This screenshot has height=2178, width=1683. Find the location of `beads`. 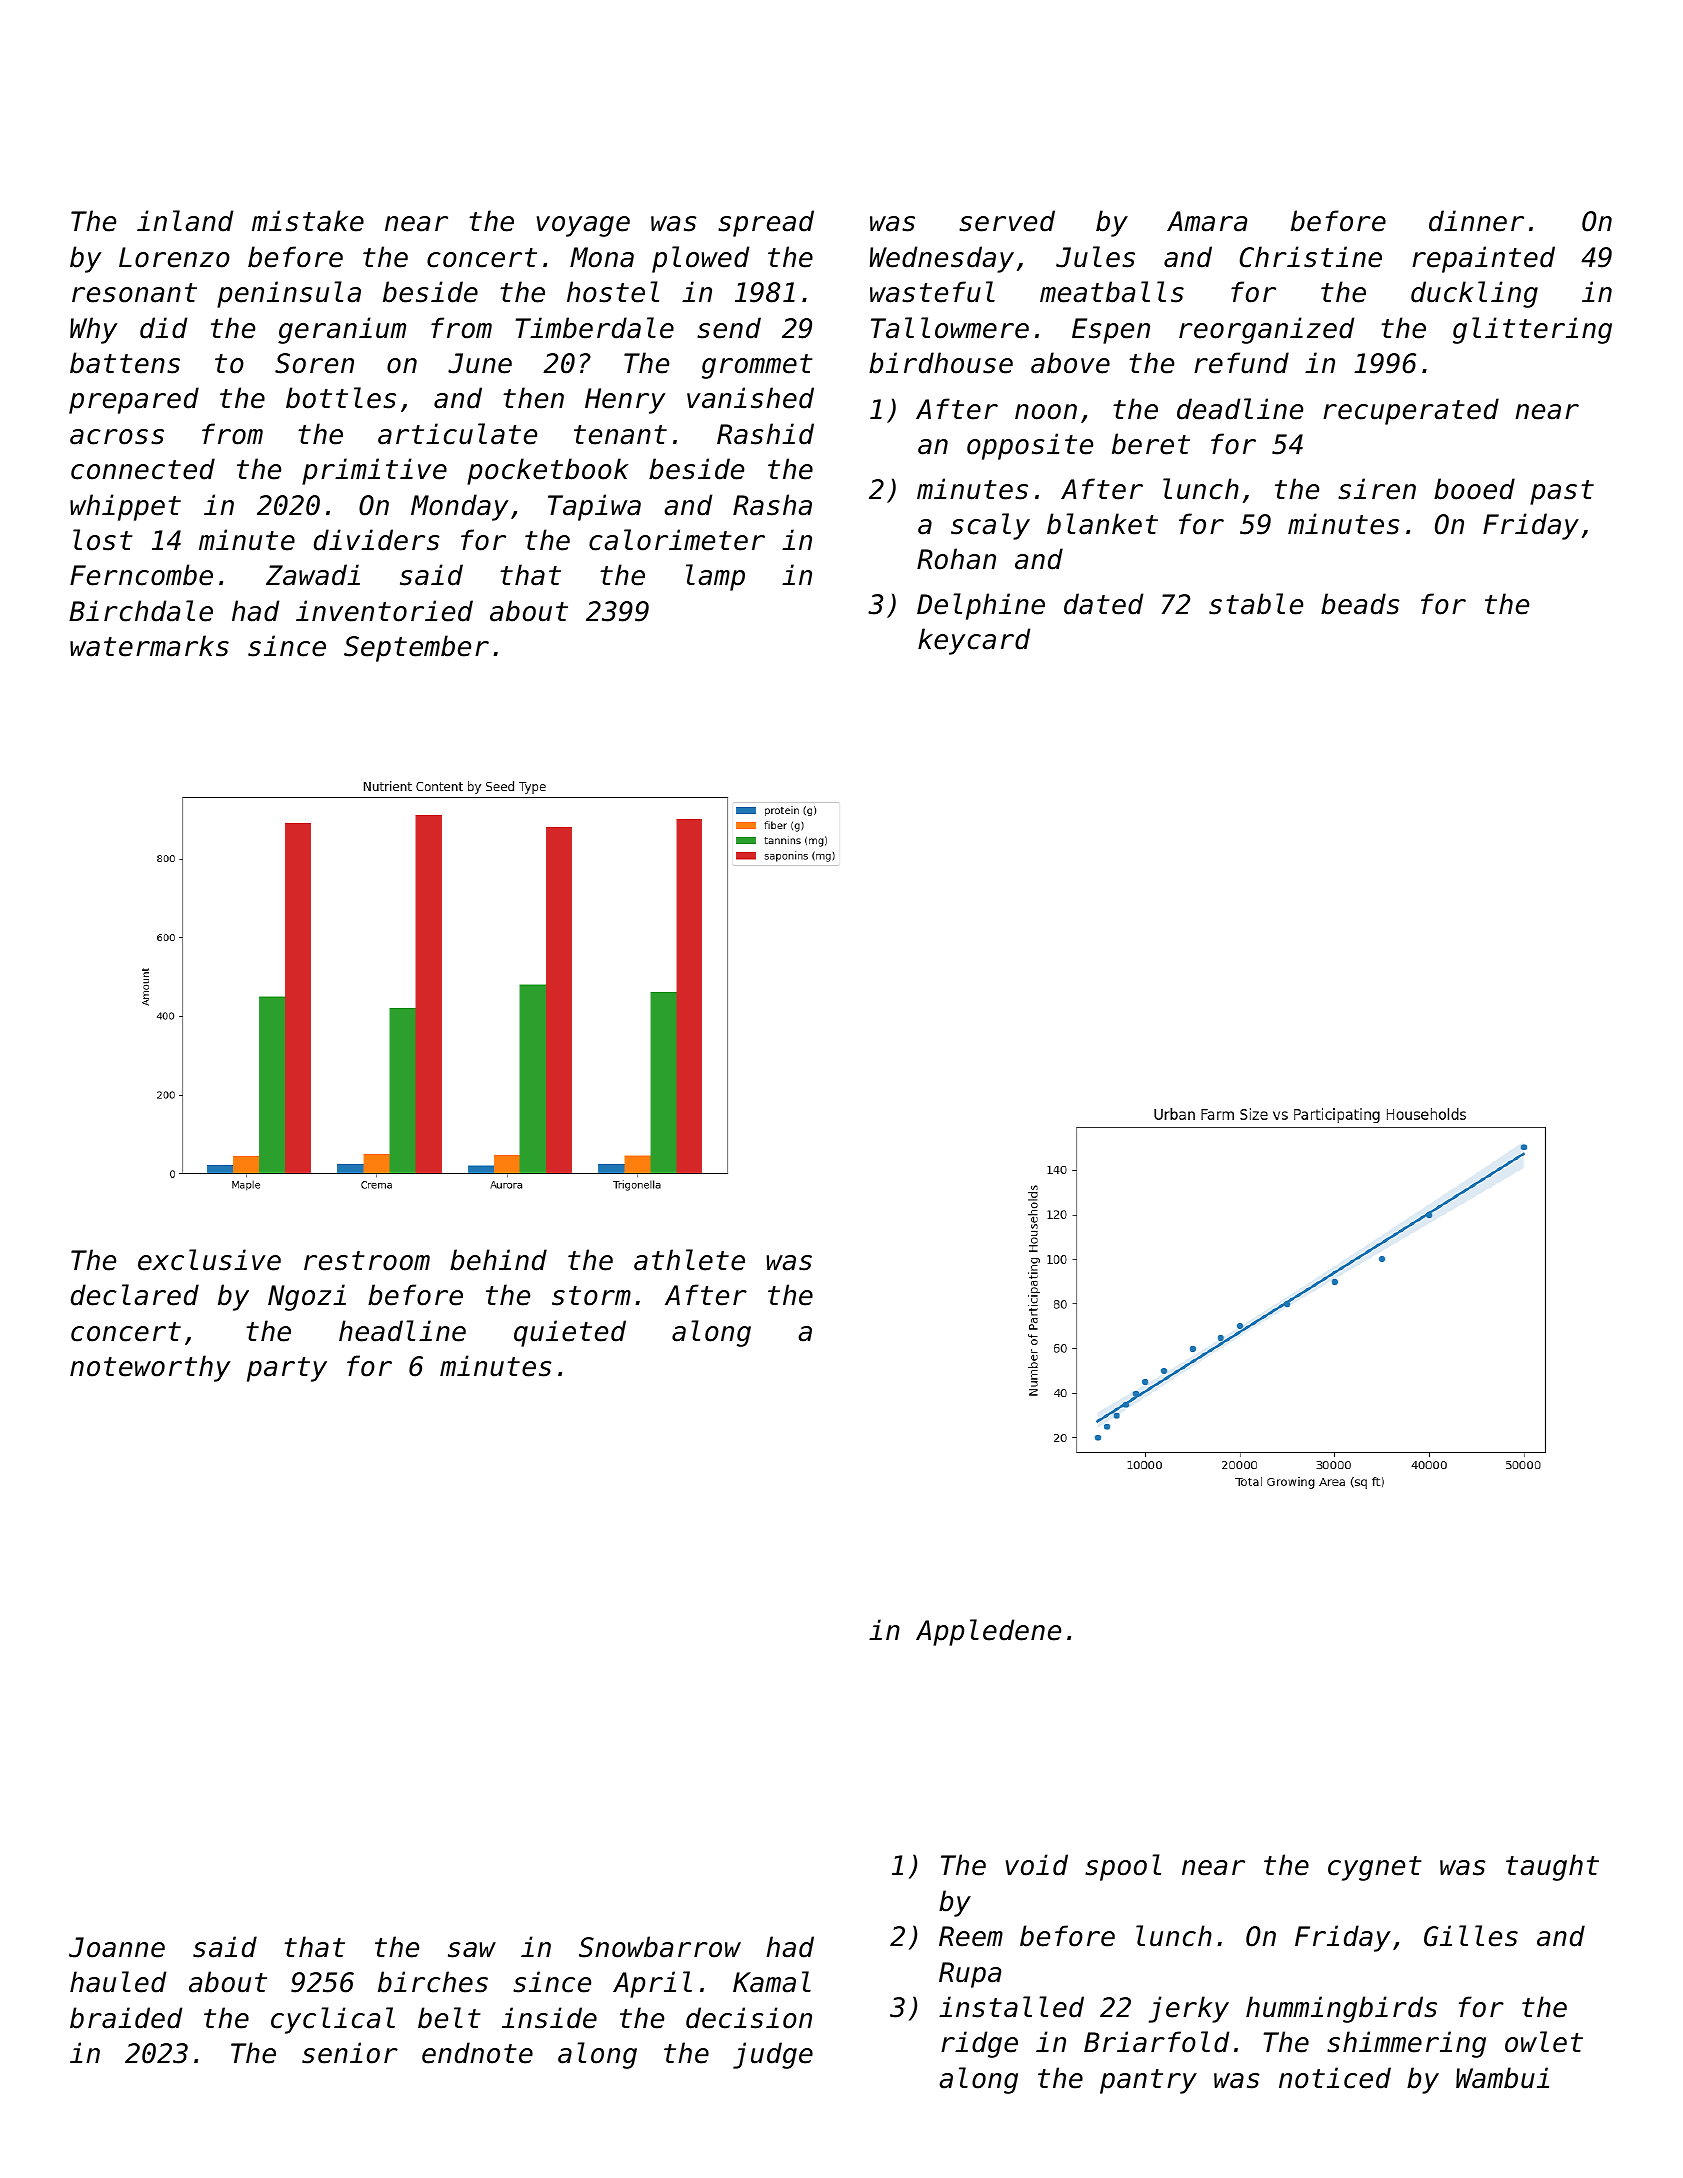

beads is located at coordinates (1360, 604).
